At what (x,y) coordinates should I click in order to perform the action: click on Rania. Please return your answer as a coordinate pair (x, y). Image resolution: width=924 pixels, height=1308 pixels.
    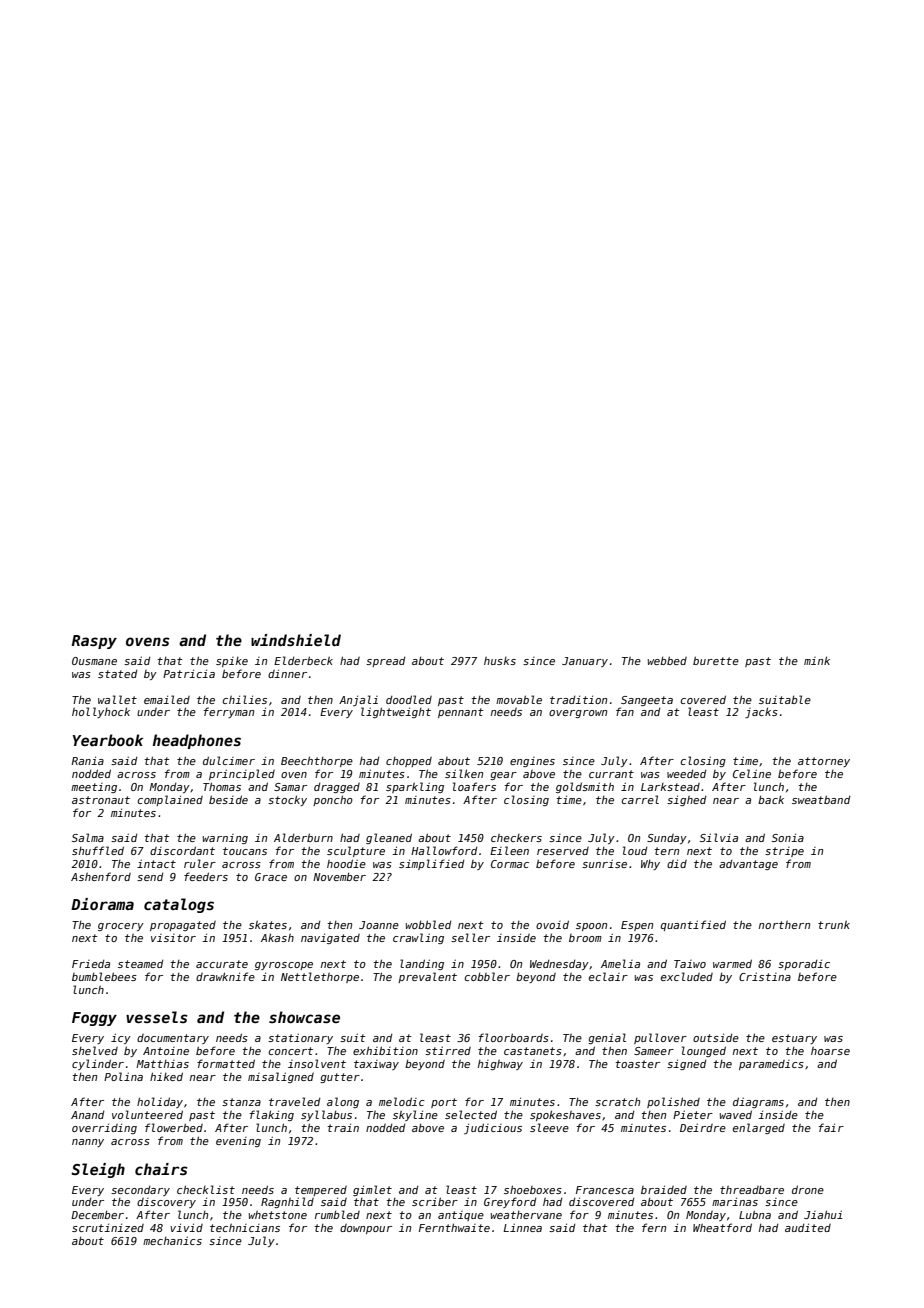
    Looking at the image, I should click on (87, 760).
